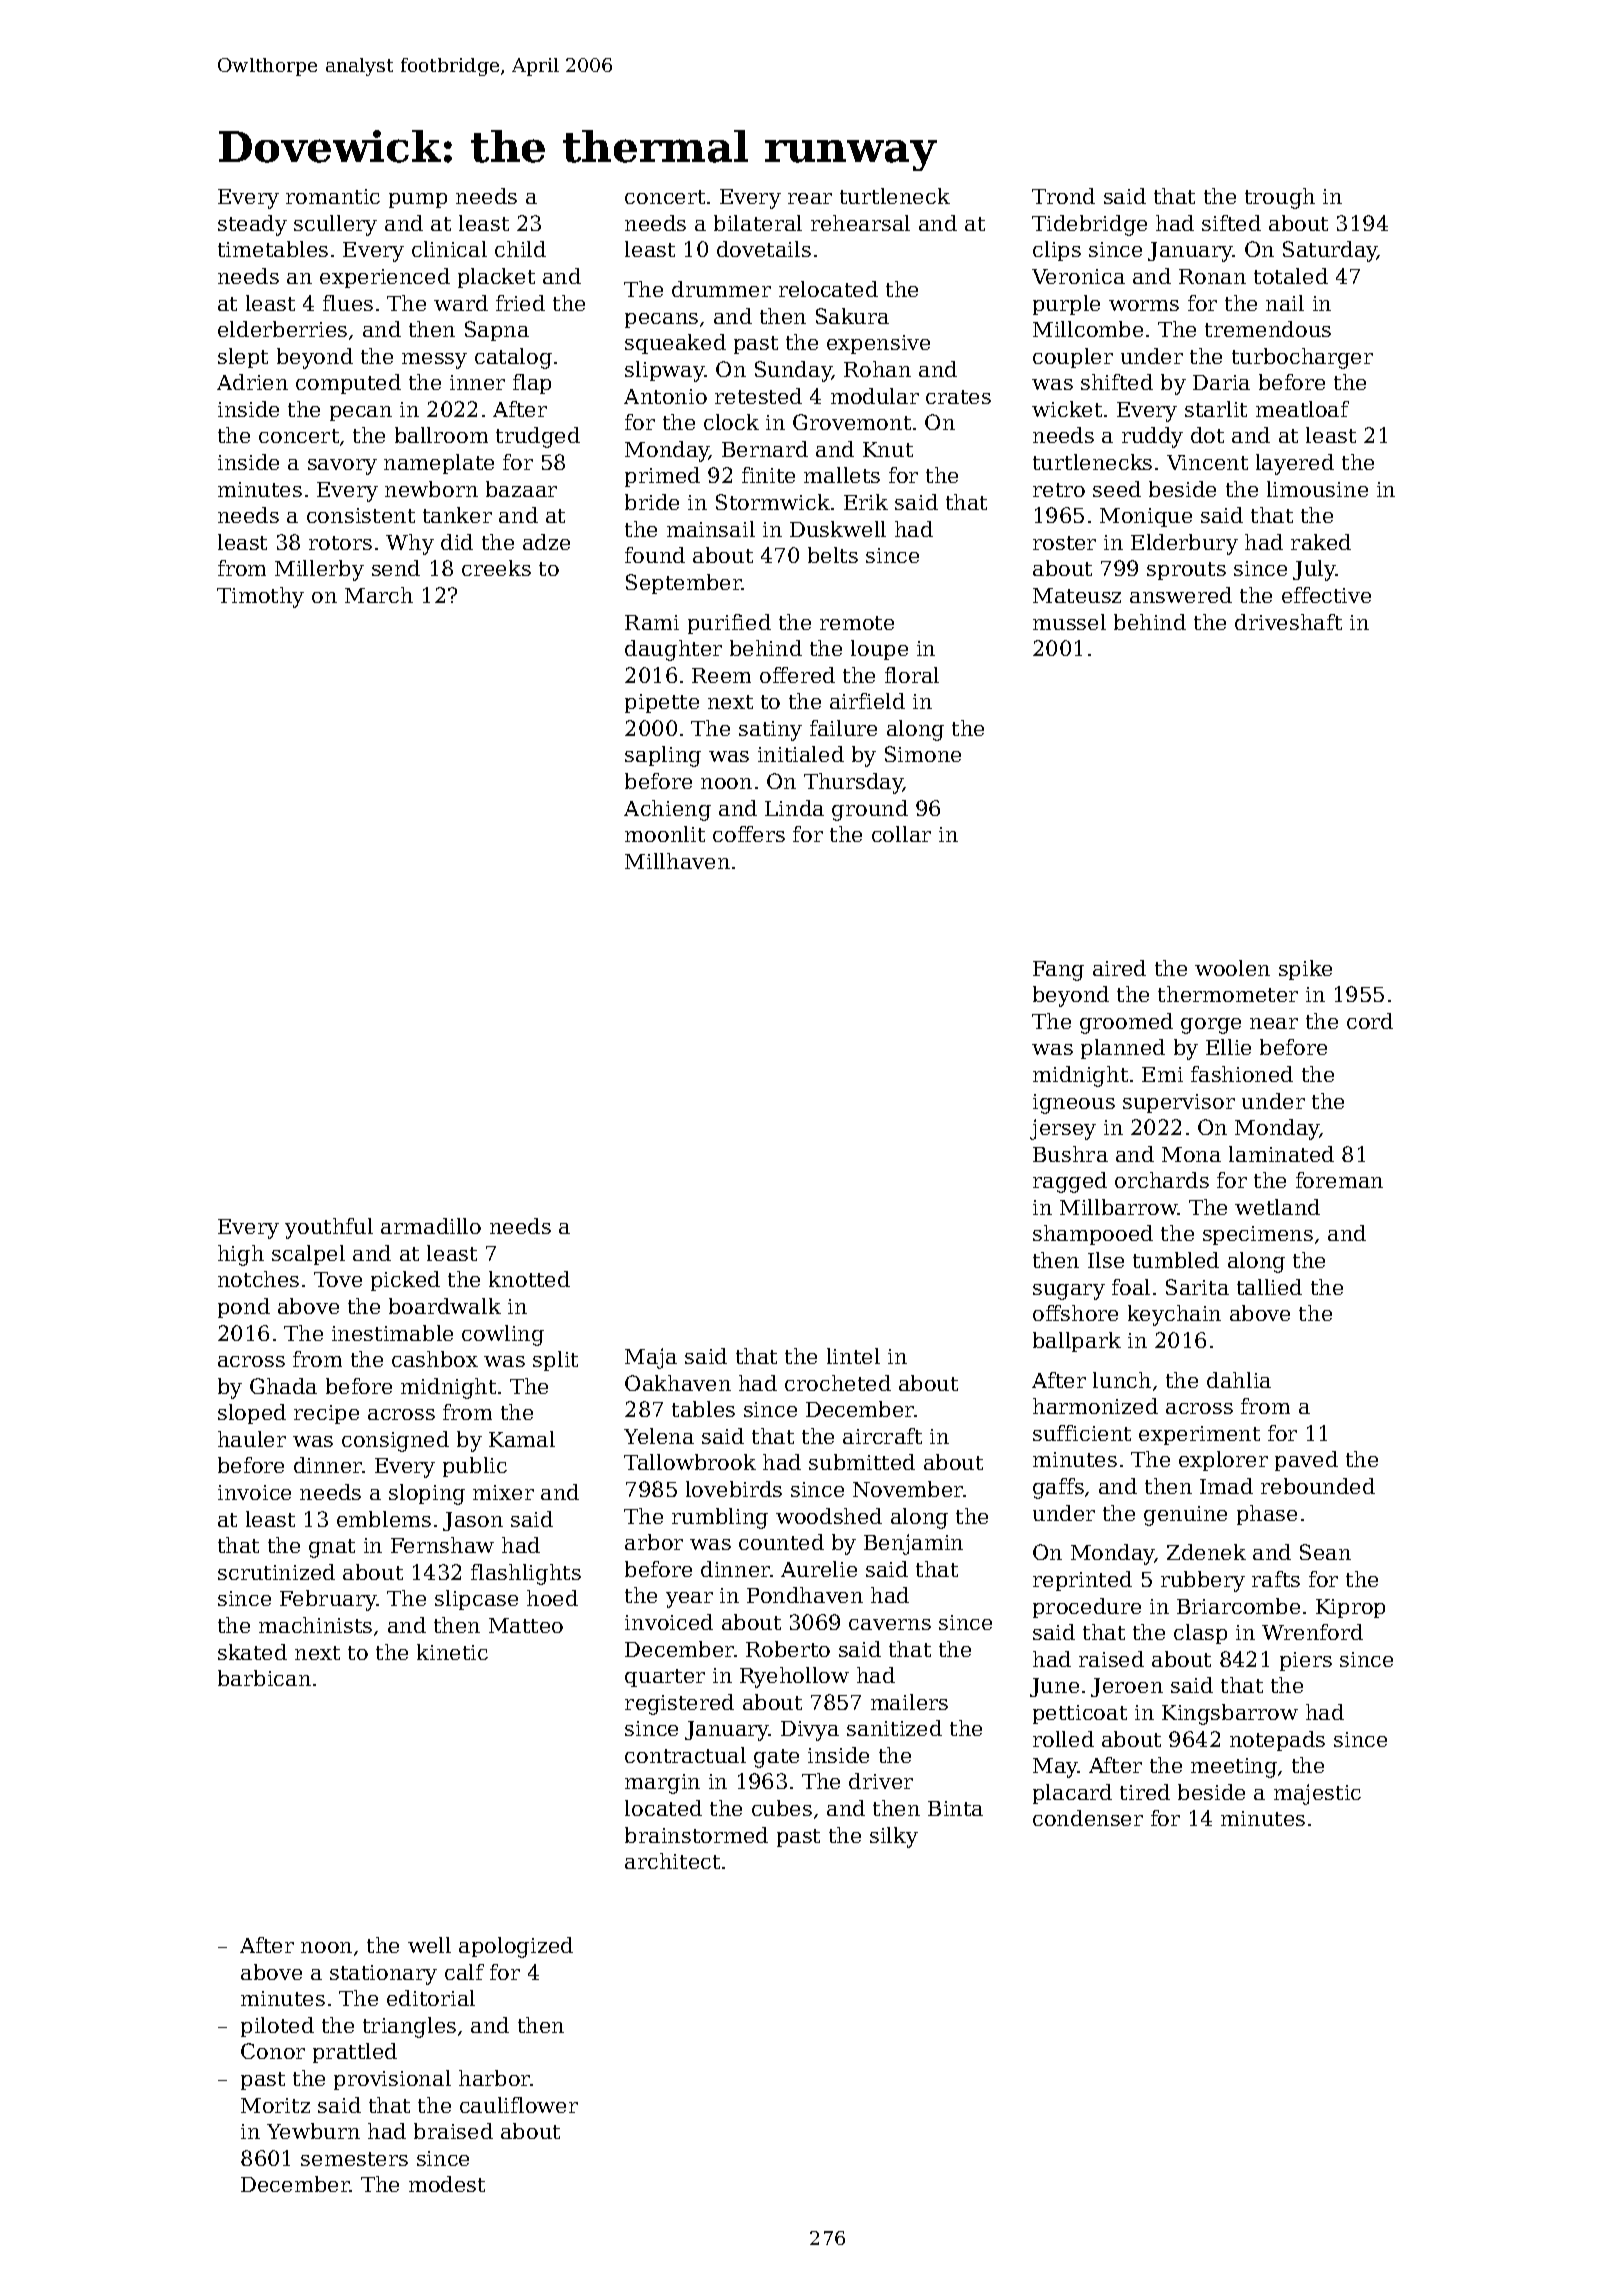  Describe the element at coordinates (333, 196) in the page. I see `romantic` at that location.
